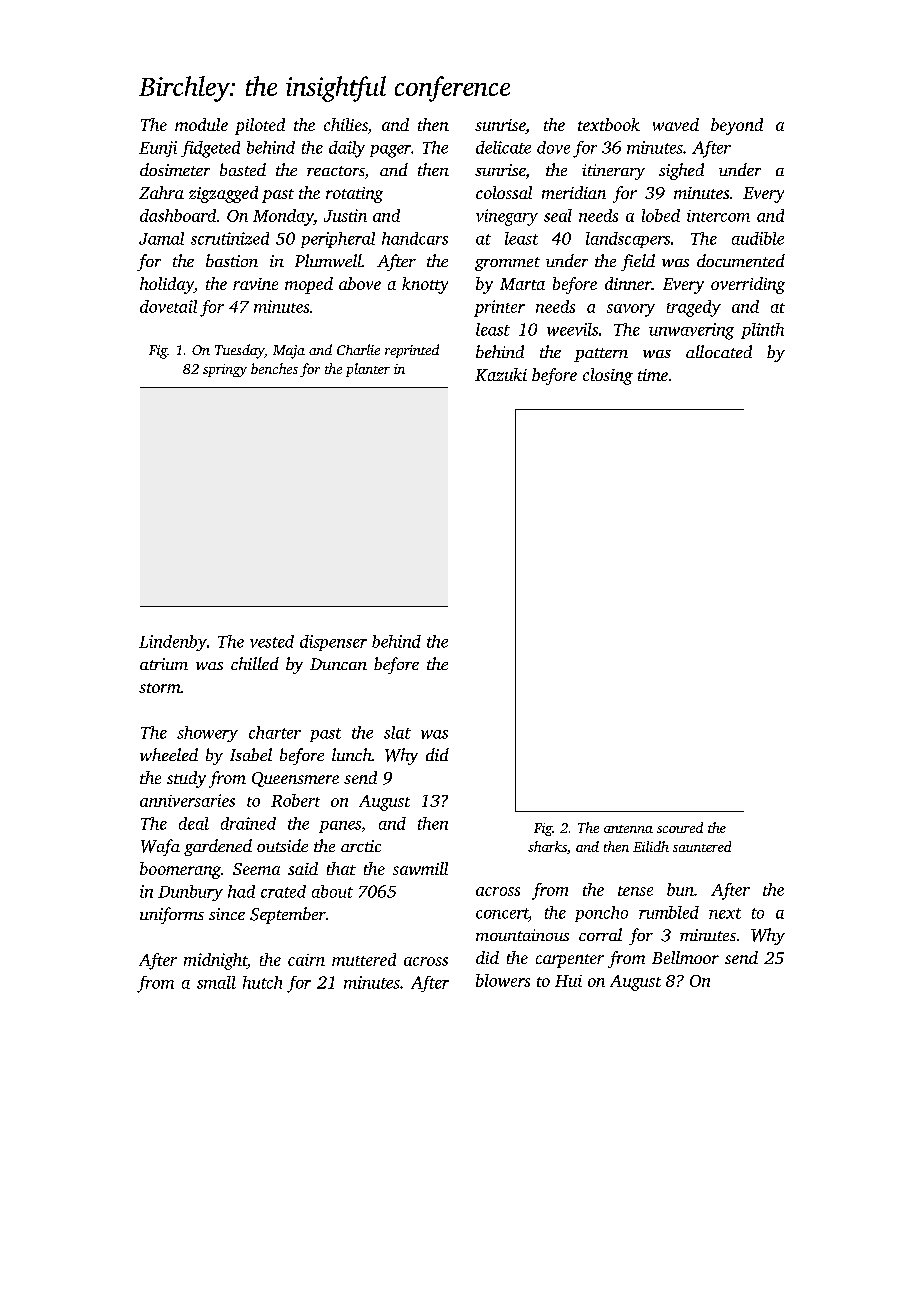 This screenshot has height=1311, width=924. Describe the element at coordinates (328, 260) in the screenshot. I see `Plumwell` at that location.
